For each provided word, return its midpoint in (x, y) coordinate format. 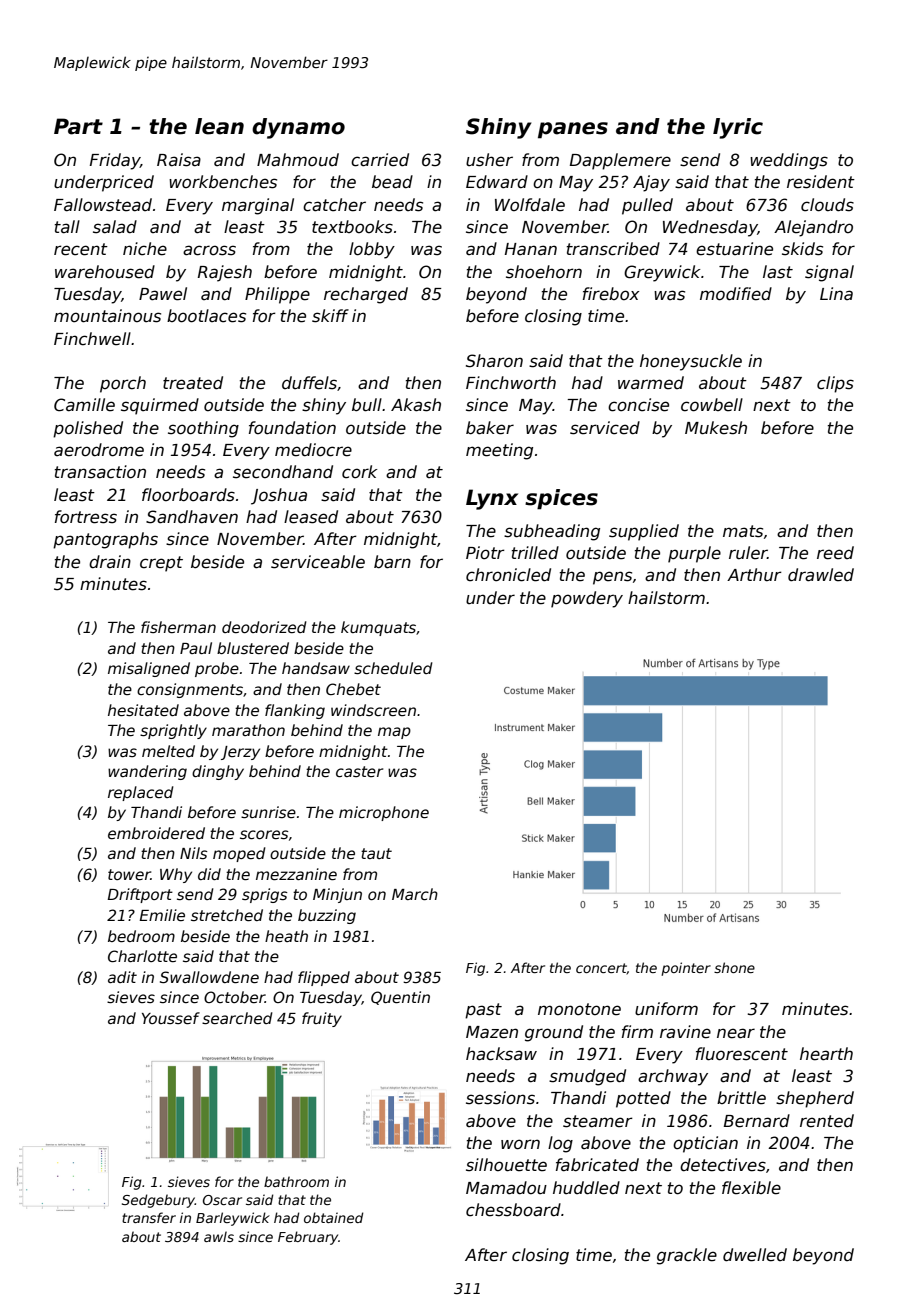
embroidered (156, 833)
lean (219, 126)
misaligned (149, 669)
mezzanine (296, 874)
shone (734, 967)
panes (573, 130)
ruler (748, 553)
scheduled (393, 668)
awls (219, 1236)
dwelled (755, 1255)
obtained (334, 1217)
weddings (789, 161)
